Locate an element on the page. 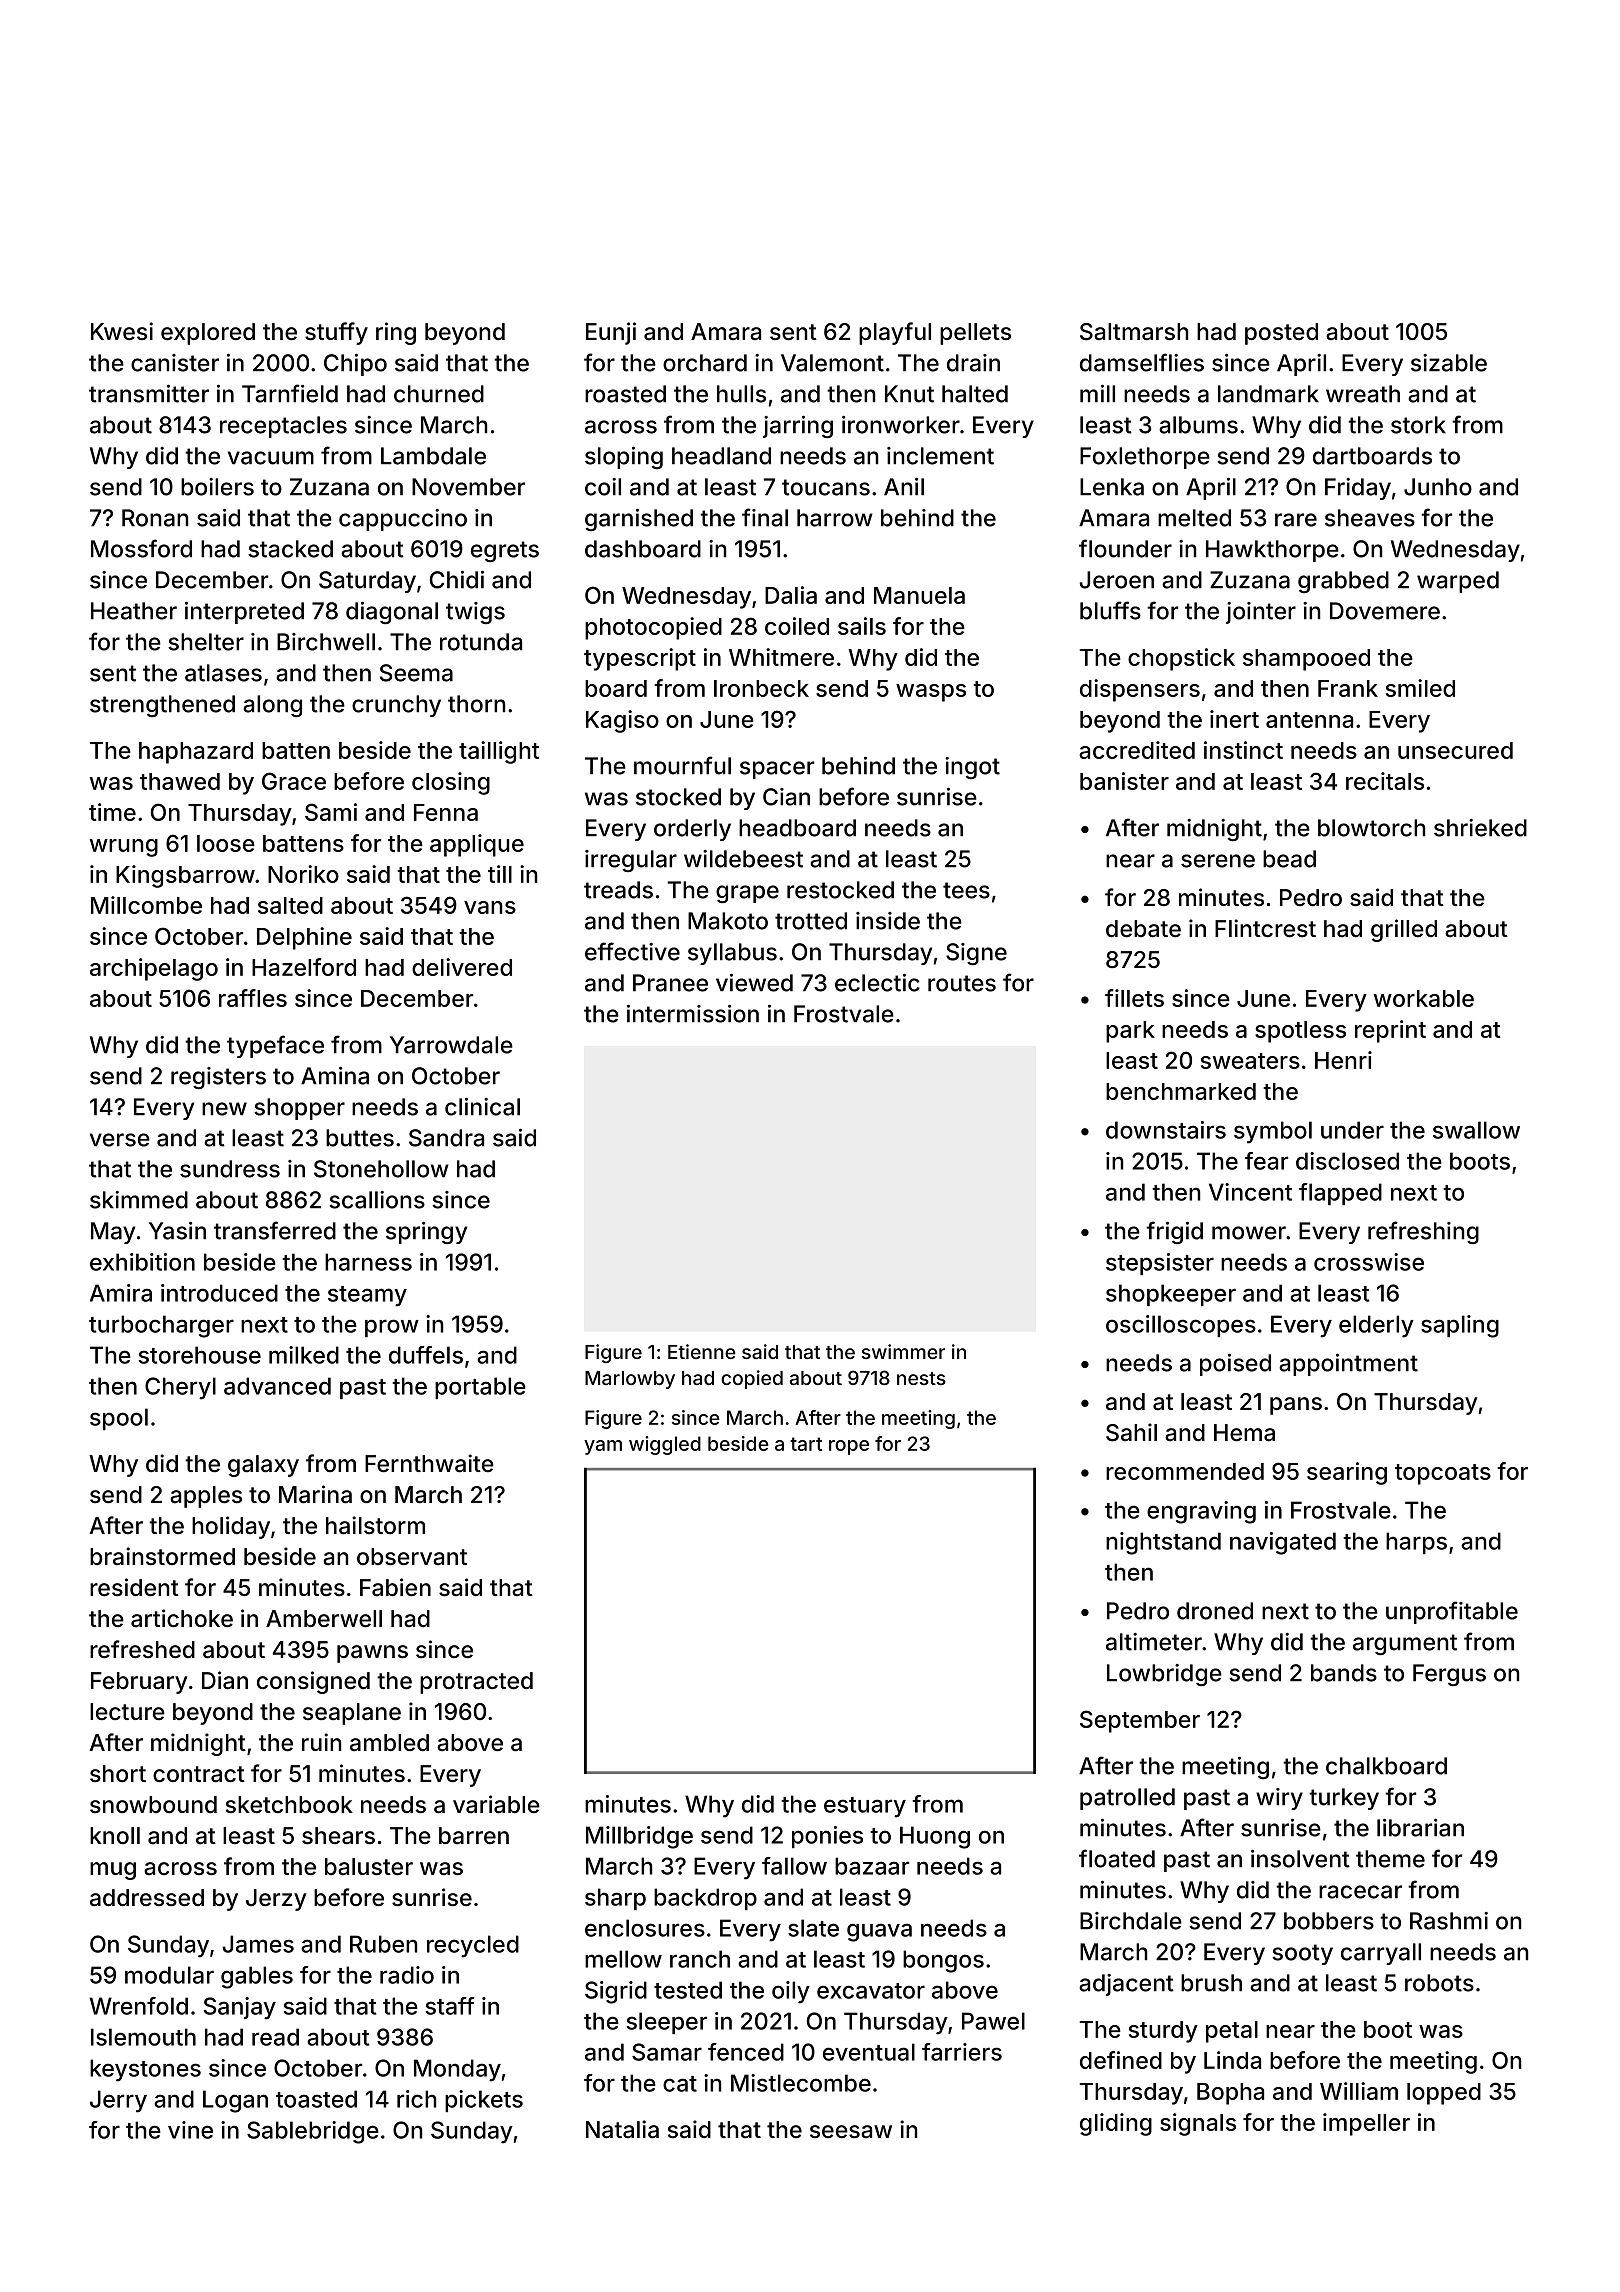  swimmer is located at coordinates (903, 1351).
